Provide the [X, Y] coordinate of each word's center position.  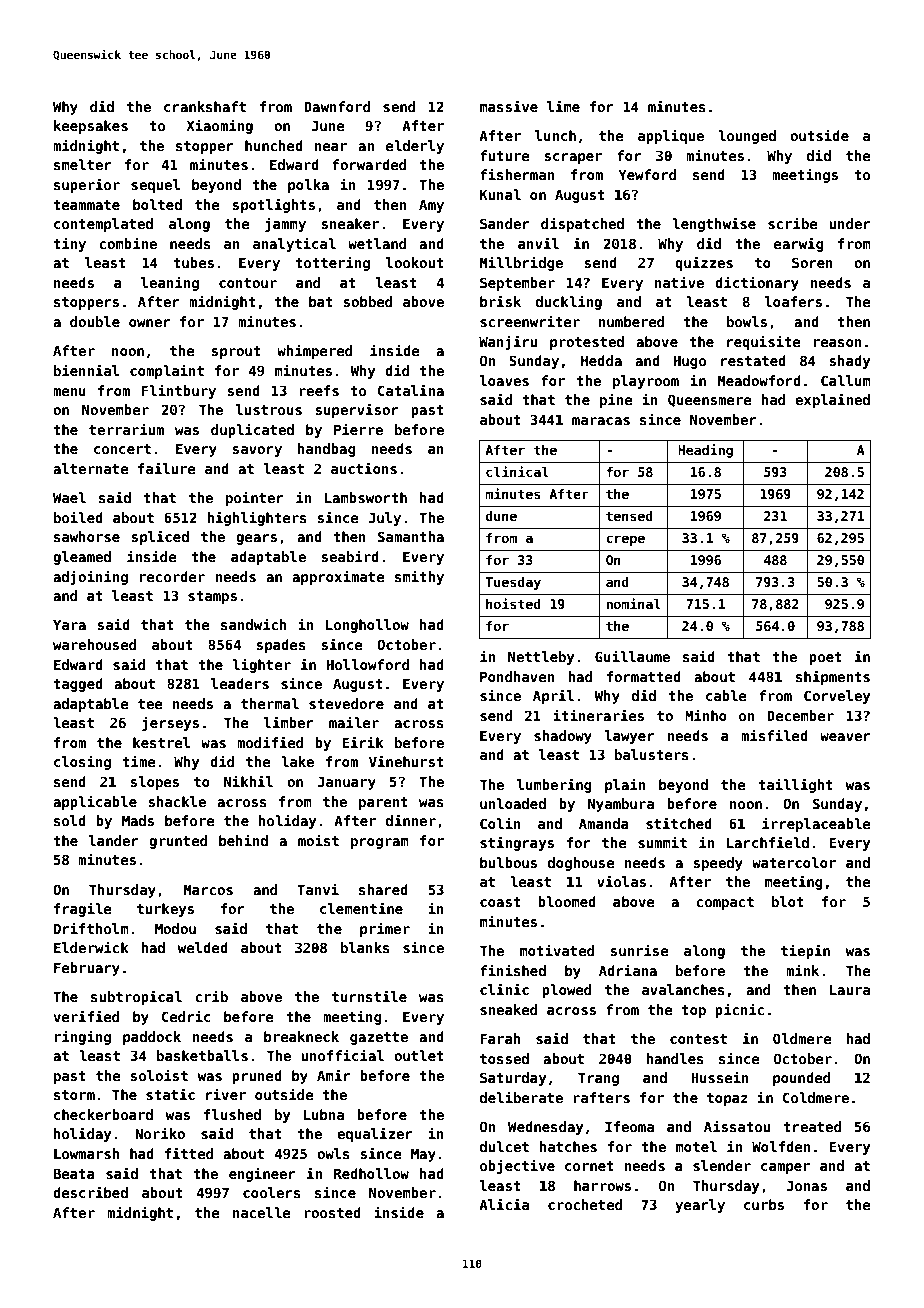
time [138, 761]
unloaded [513, 803]
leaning [170, 283]
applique [671, 136]
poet [825, 658]
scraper [573, 158]
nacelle [261, 1212]
